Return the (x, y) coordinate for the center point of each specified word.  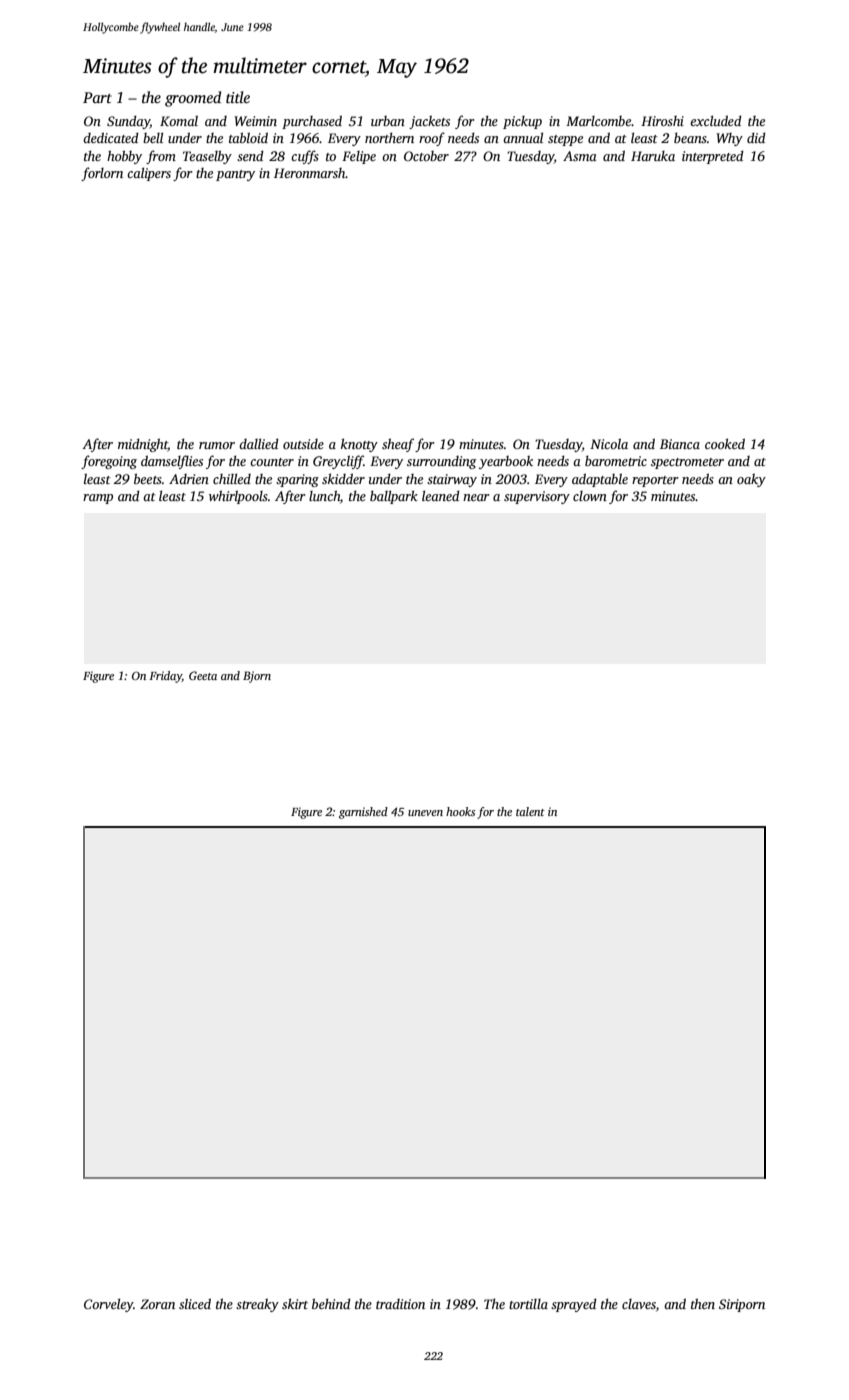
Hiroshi (662, 121)
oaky (751, 480)
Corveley (108, 1305)
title (238, 97)
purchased (312, 122)
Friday (165, 677)
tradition (400, 1304)
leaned (441, 495)
